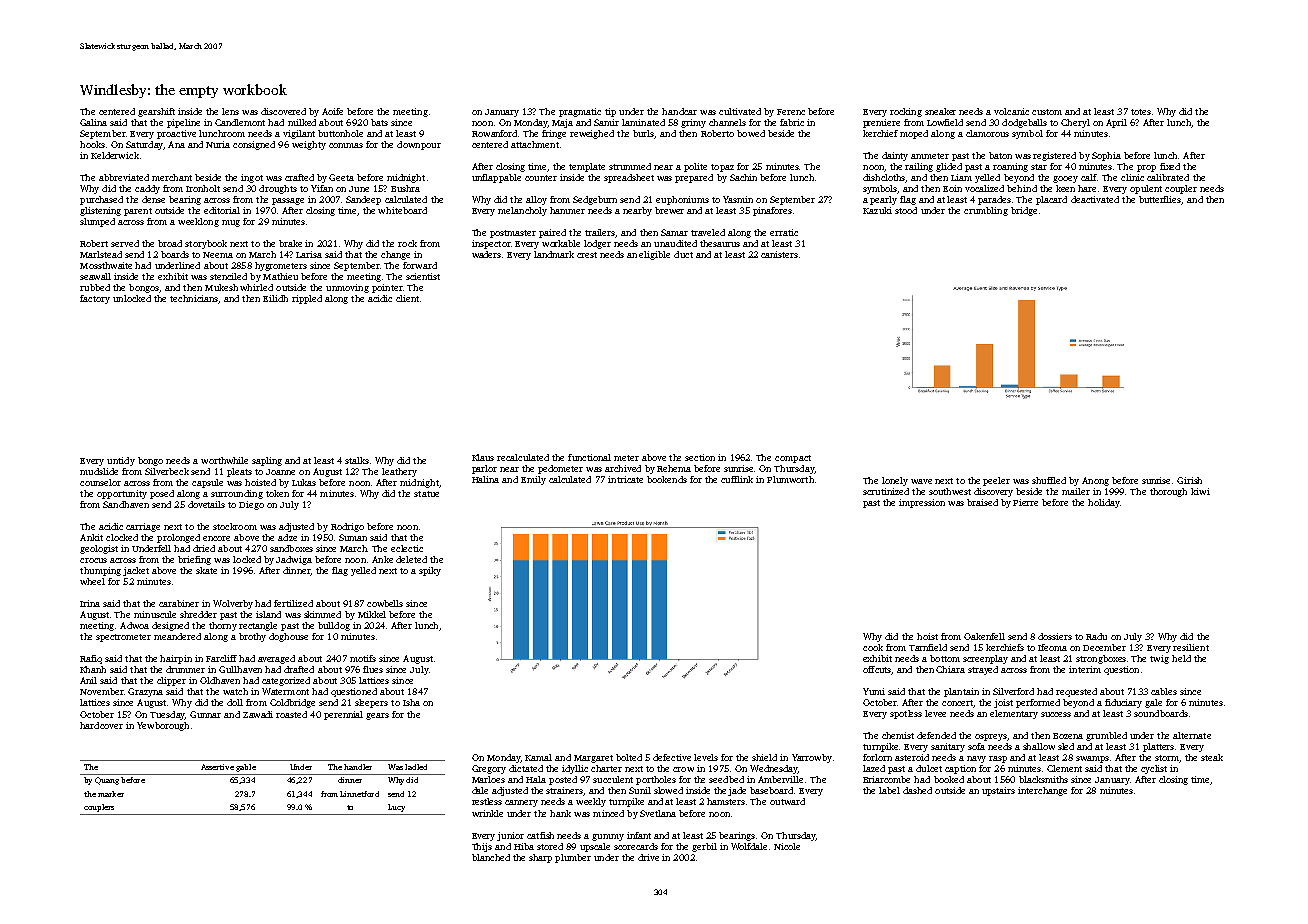  What do you see at coordinates (1095, 481) in the screenshot?
I see `Anong` at bounding box center [1095, 481].
